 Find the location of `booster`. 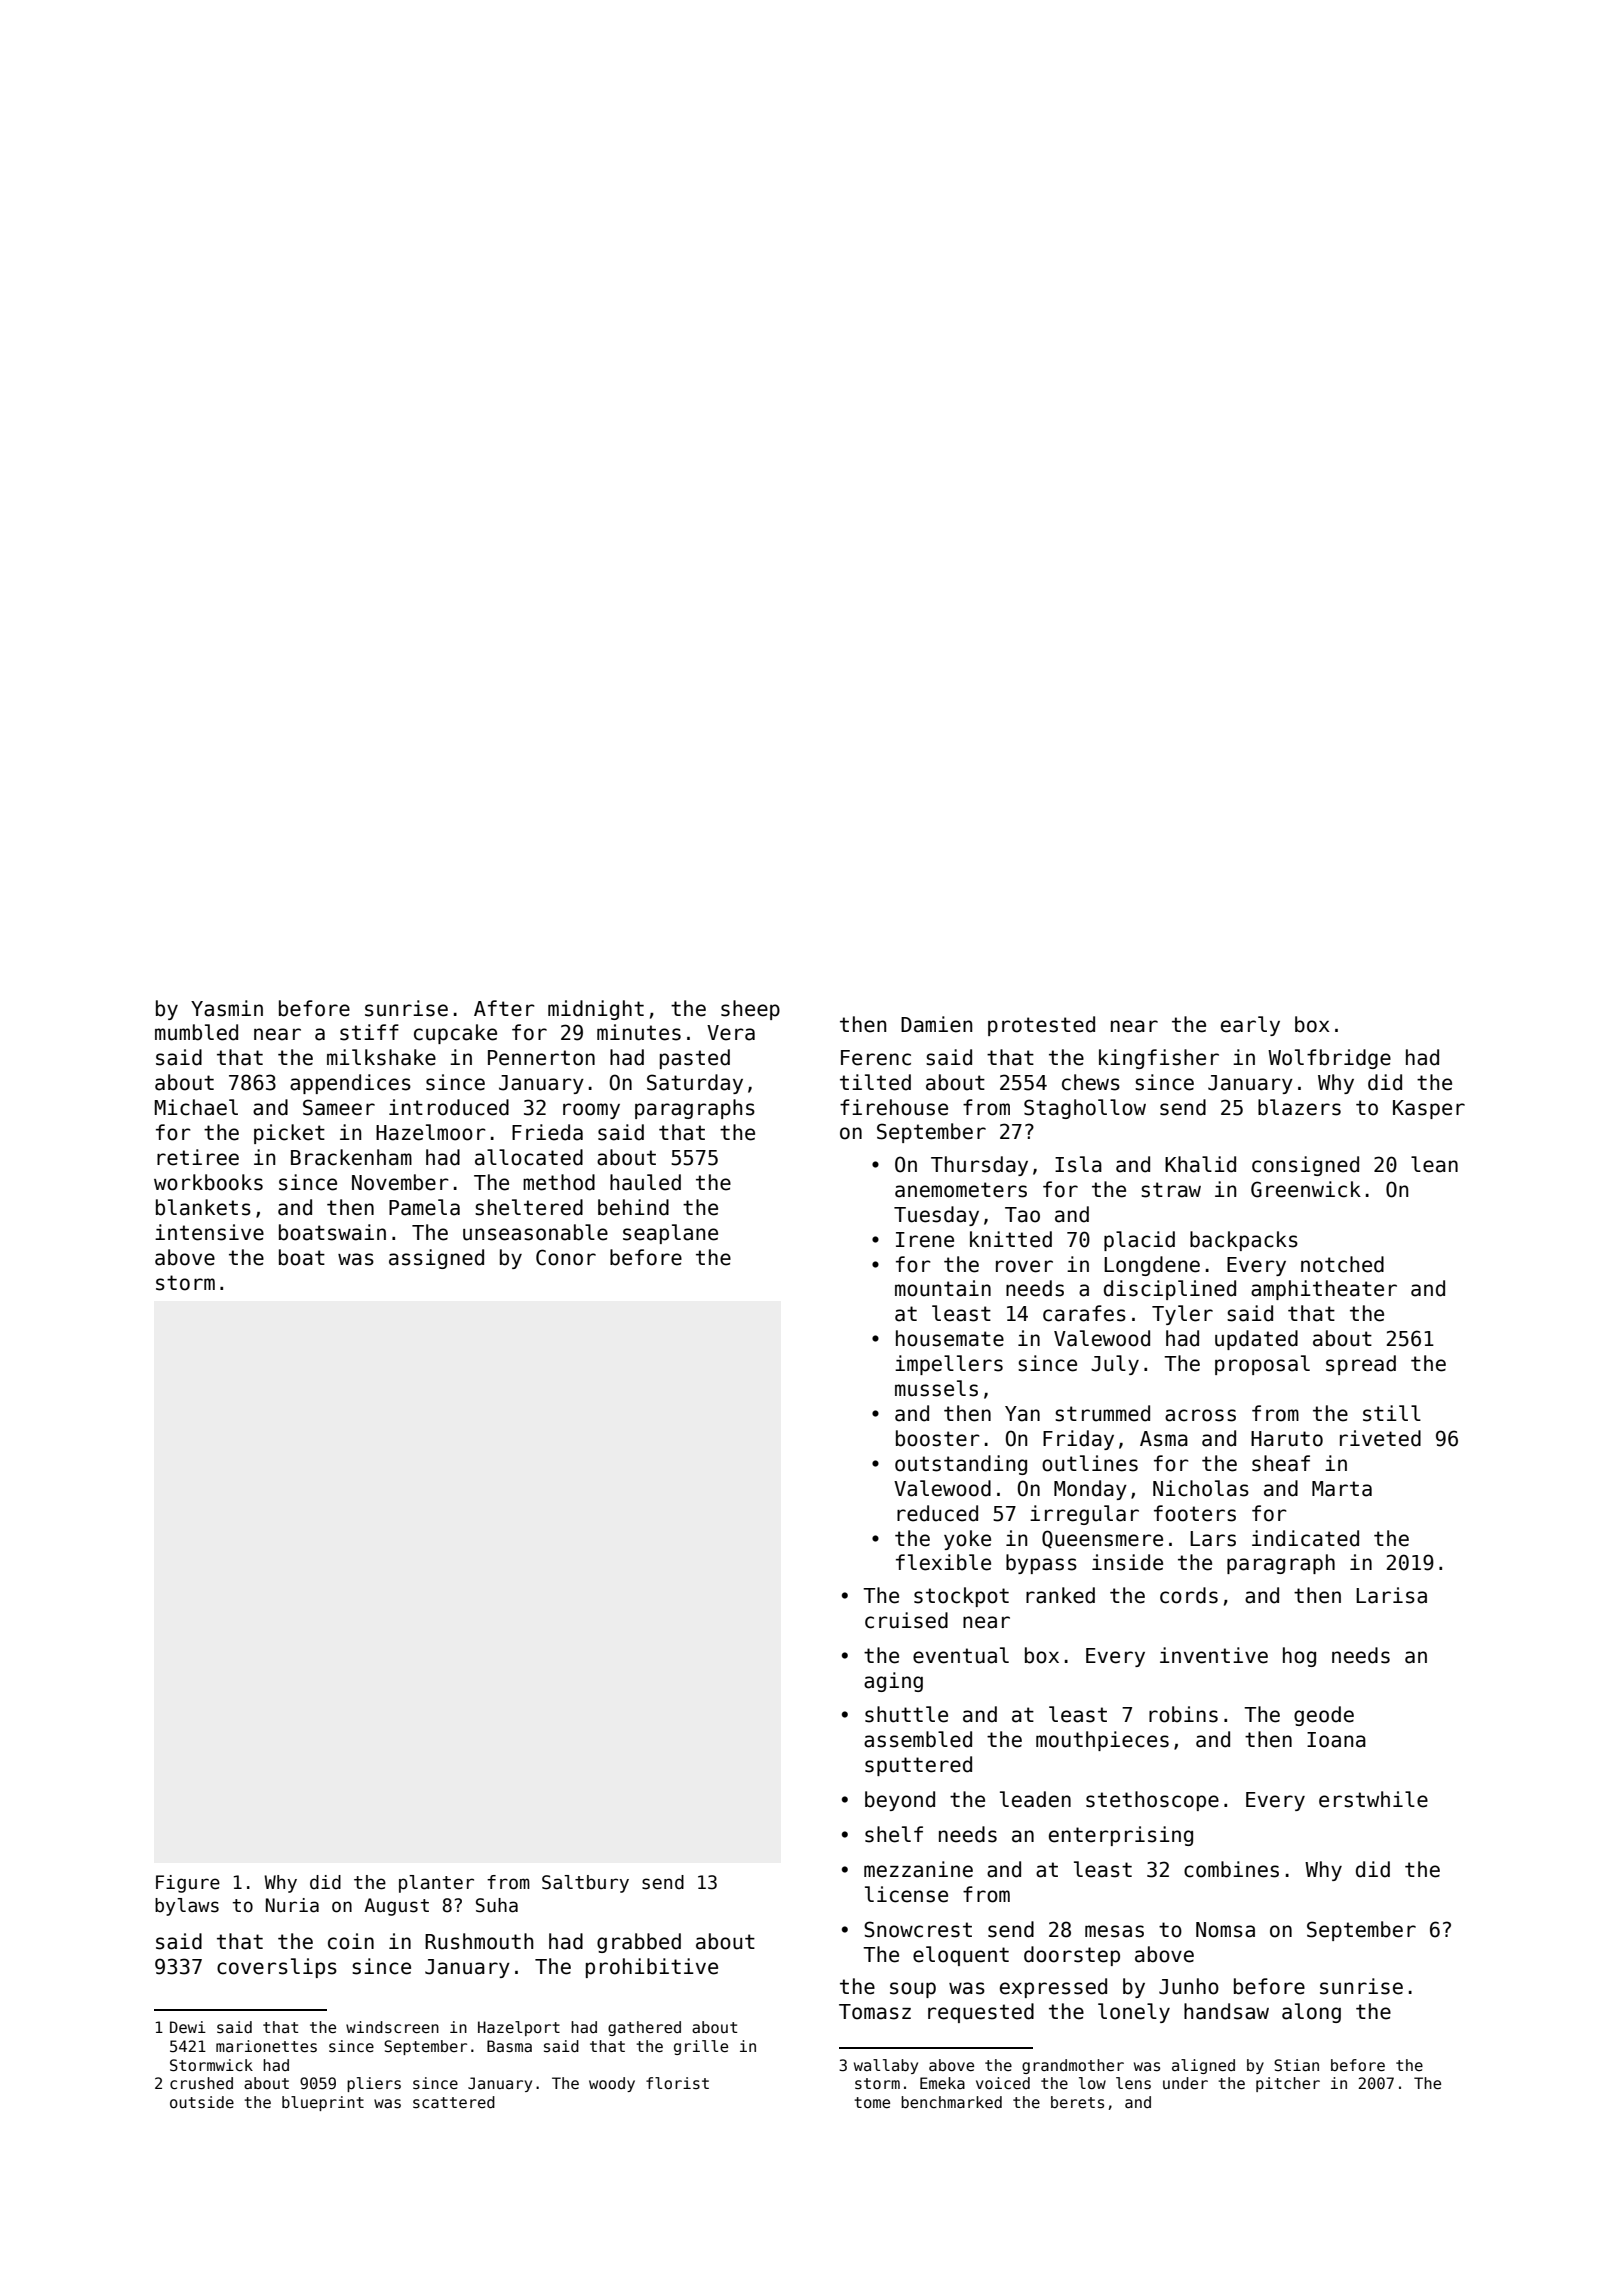

booster is located at coordinates (938, 1438).
